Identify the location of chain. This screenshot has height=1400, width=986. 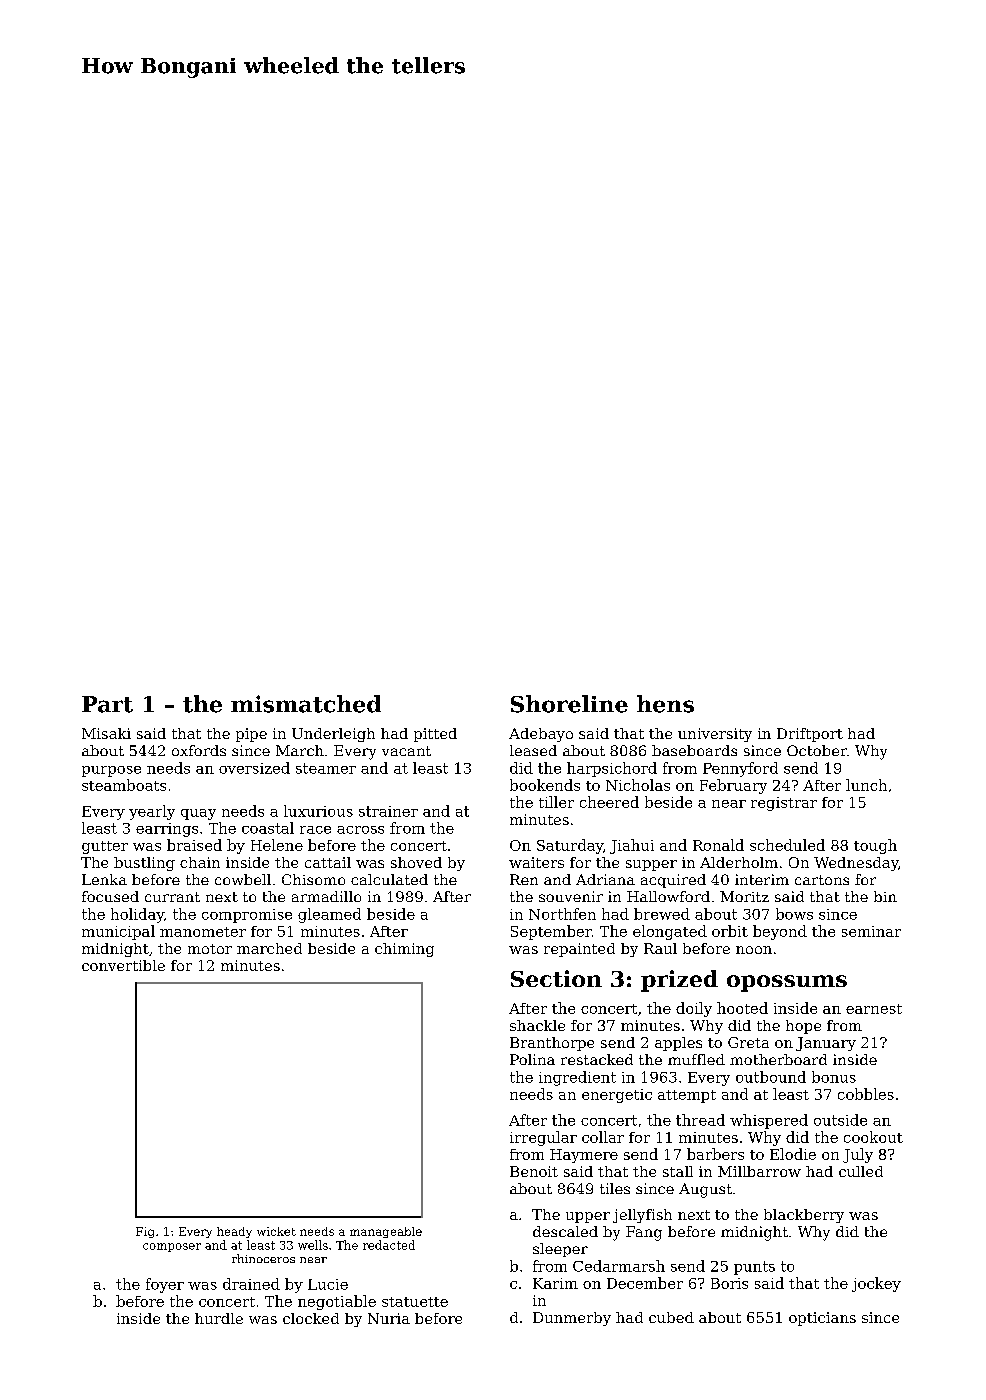
(200, 862).
